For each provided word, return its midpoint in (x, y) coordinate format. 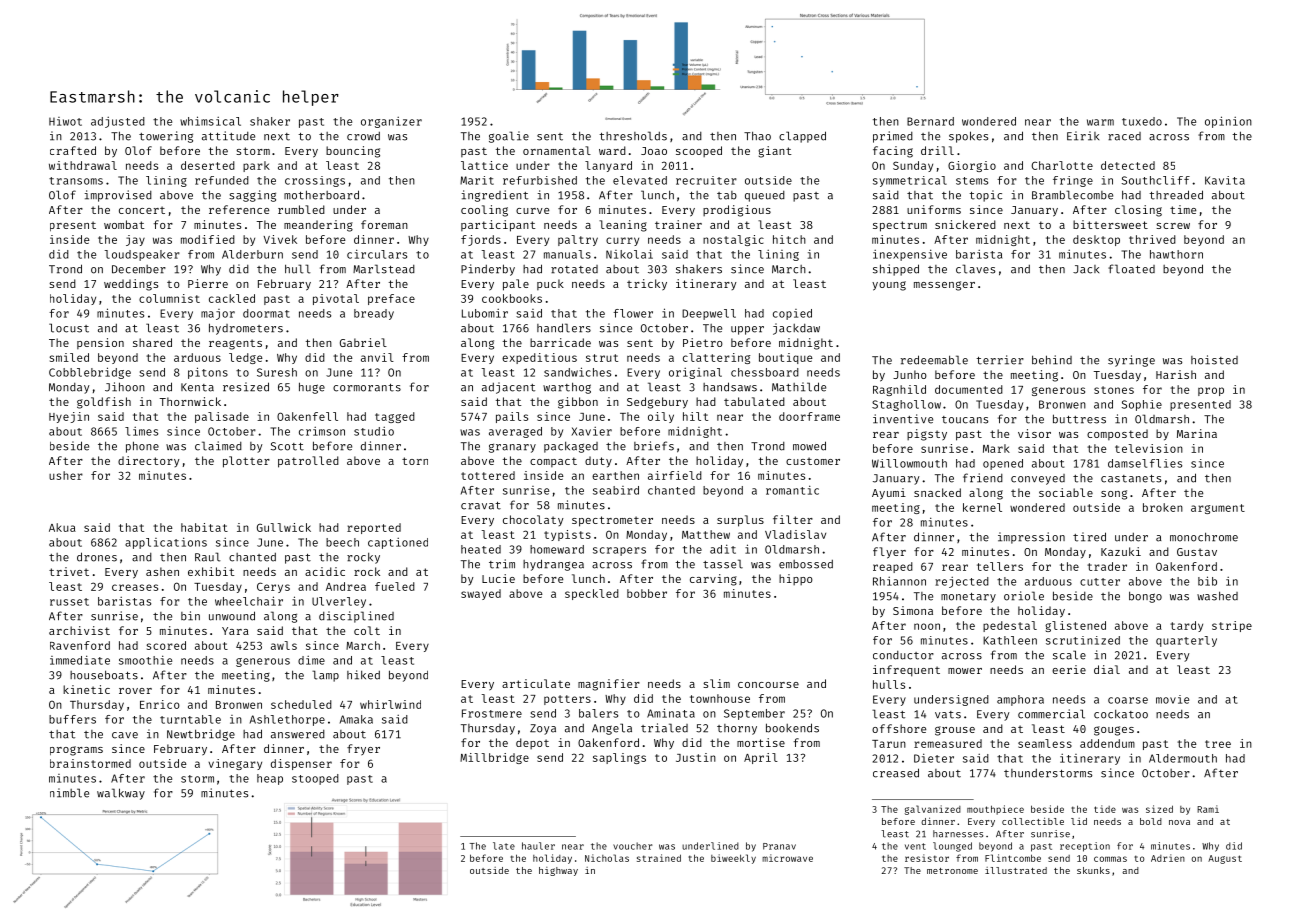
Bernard (930, 121)
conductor (903, 655)
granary (512, 448)
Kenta (197, 387)
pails (512, 417)
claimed (218, 446)
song (1114, 495)
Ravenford (80, 645)
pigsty (927, 435)
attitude (228, 136)
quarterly (1186, 641)
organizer (391, 122)
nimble (69, 793)
